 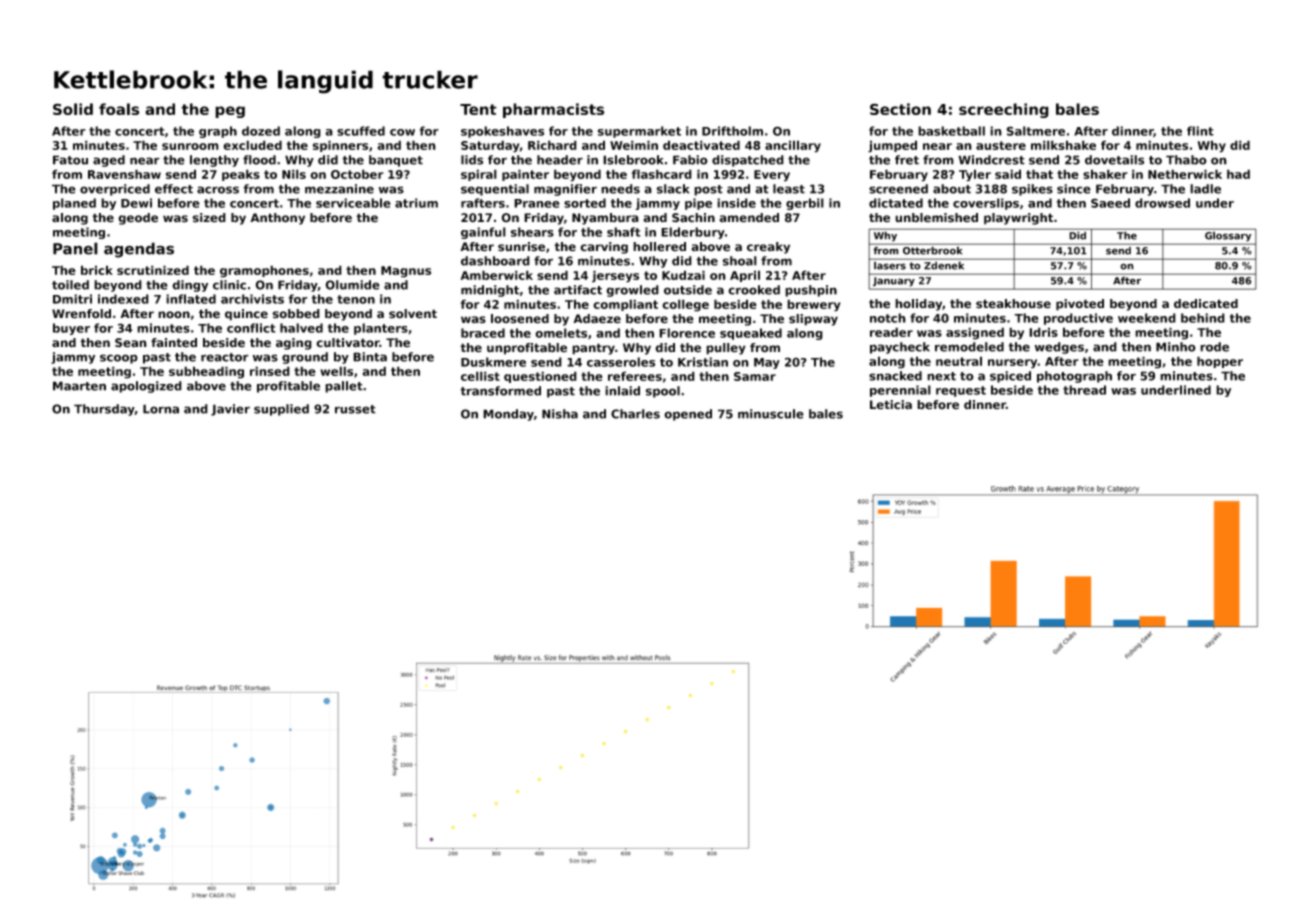 I want to click on Fabio, so click(x=690, y=160).
